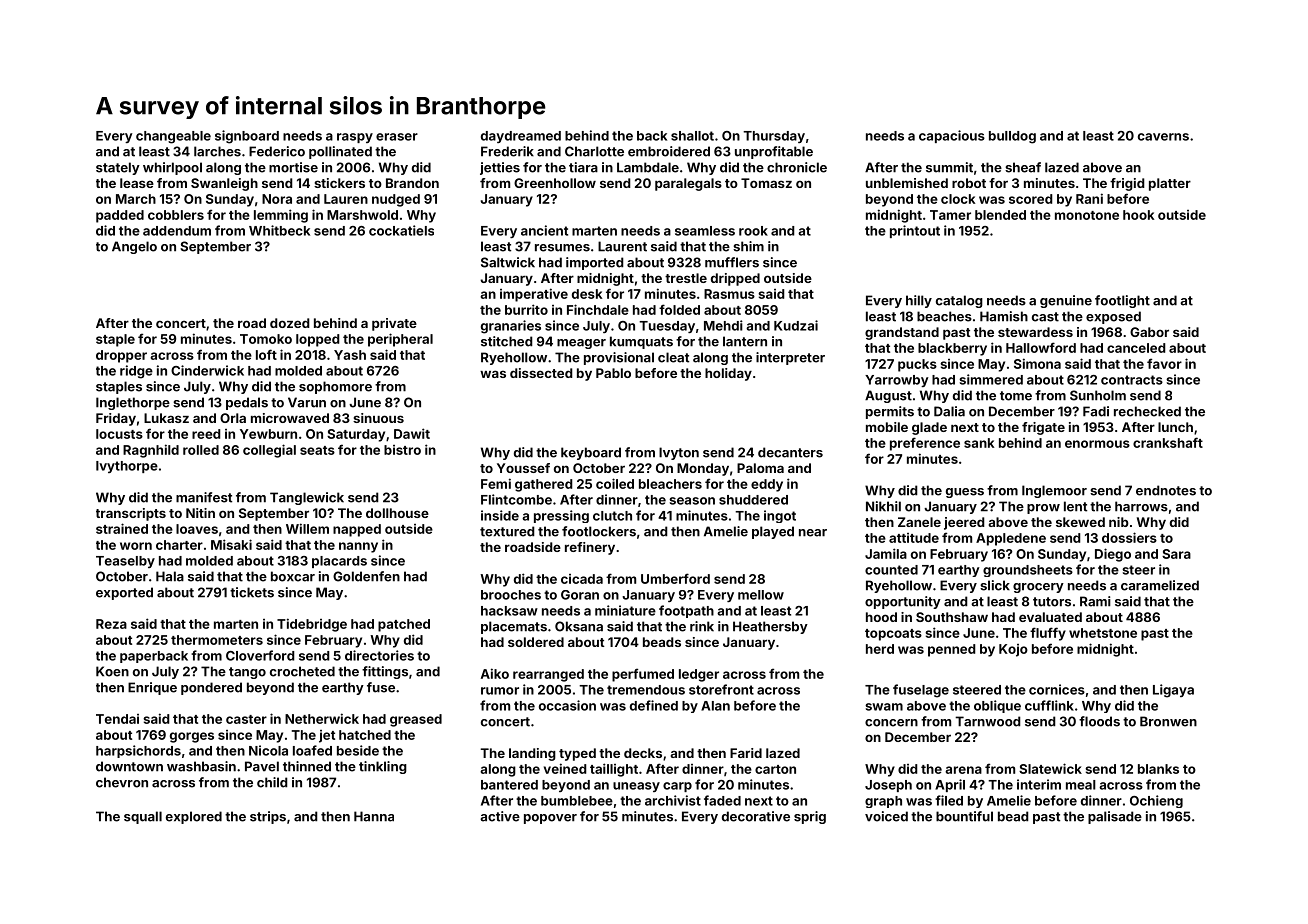 Image resolution: width=1308 pixels, height=924 pixels. Describe the element at coordinates (247, 137) in the document. I see `signboard` at that location.
